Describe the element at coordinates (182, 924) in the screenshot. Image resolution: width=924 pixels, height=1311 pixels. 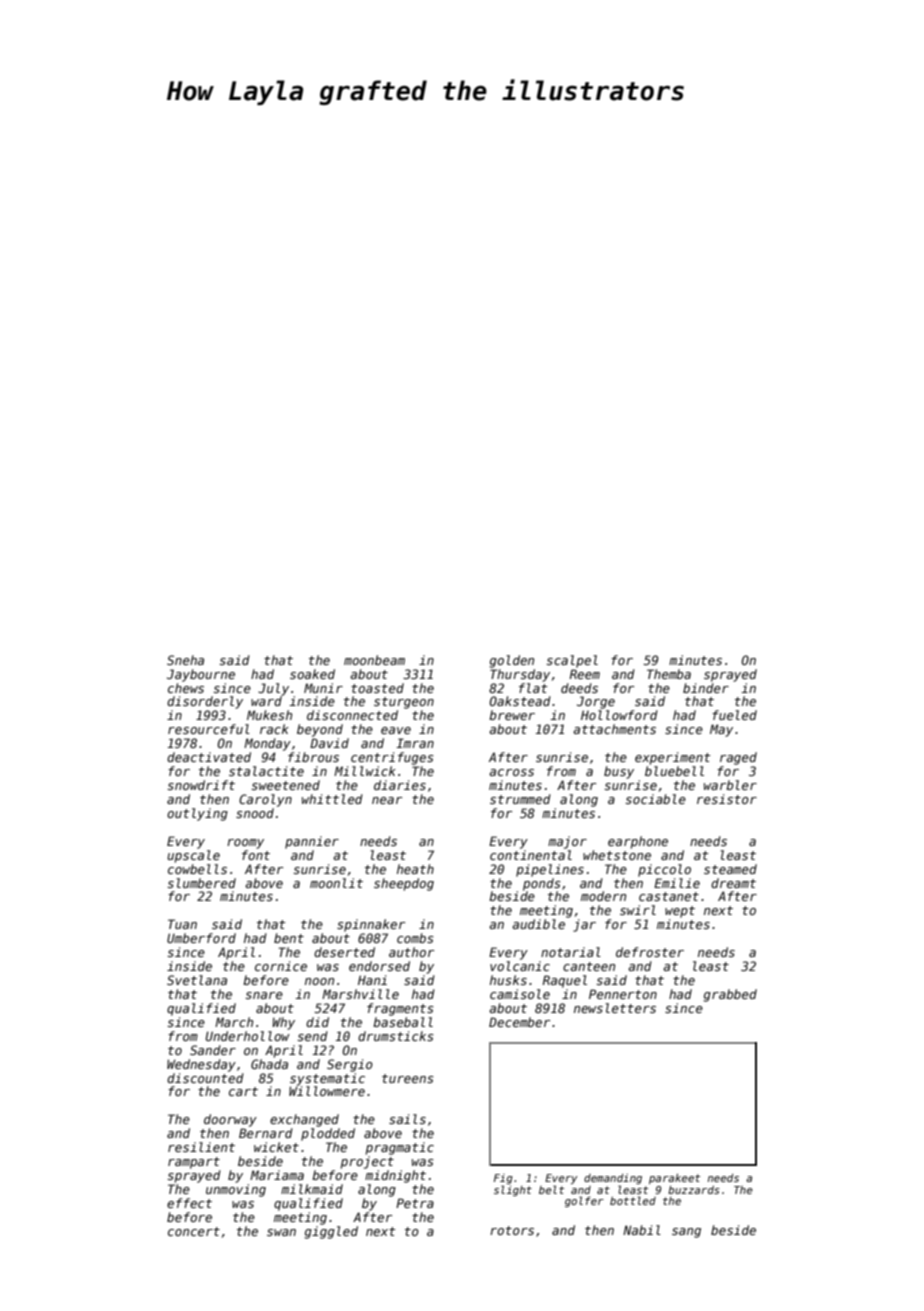
I see `Tuan` at that location.
